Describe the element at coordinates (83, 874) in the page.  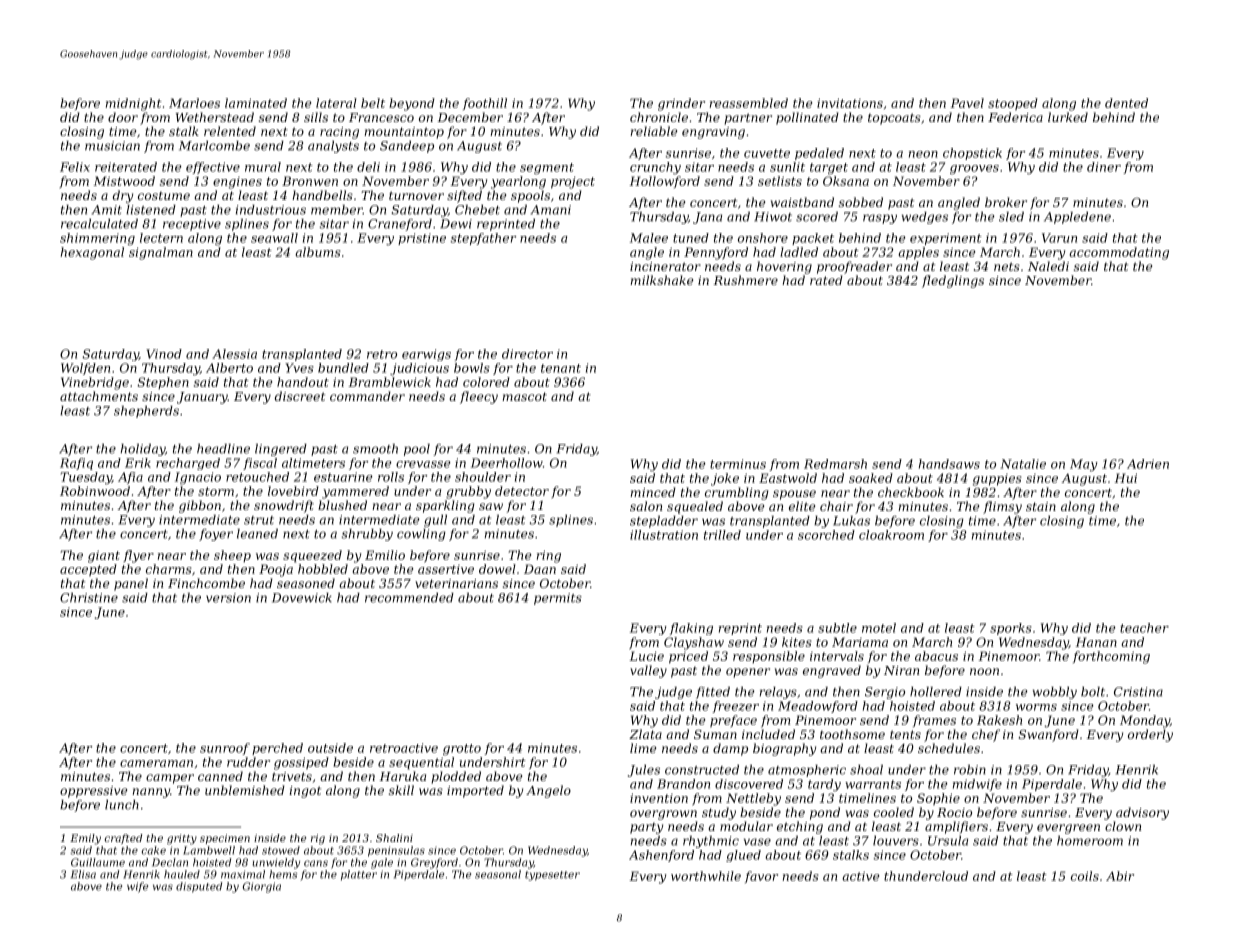
I see `Elisa` at that location.
